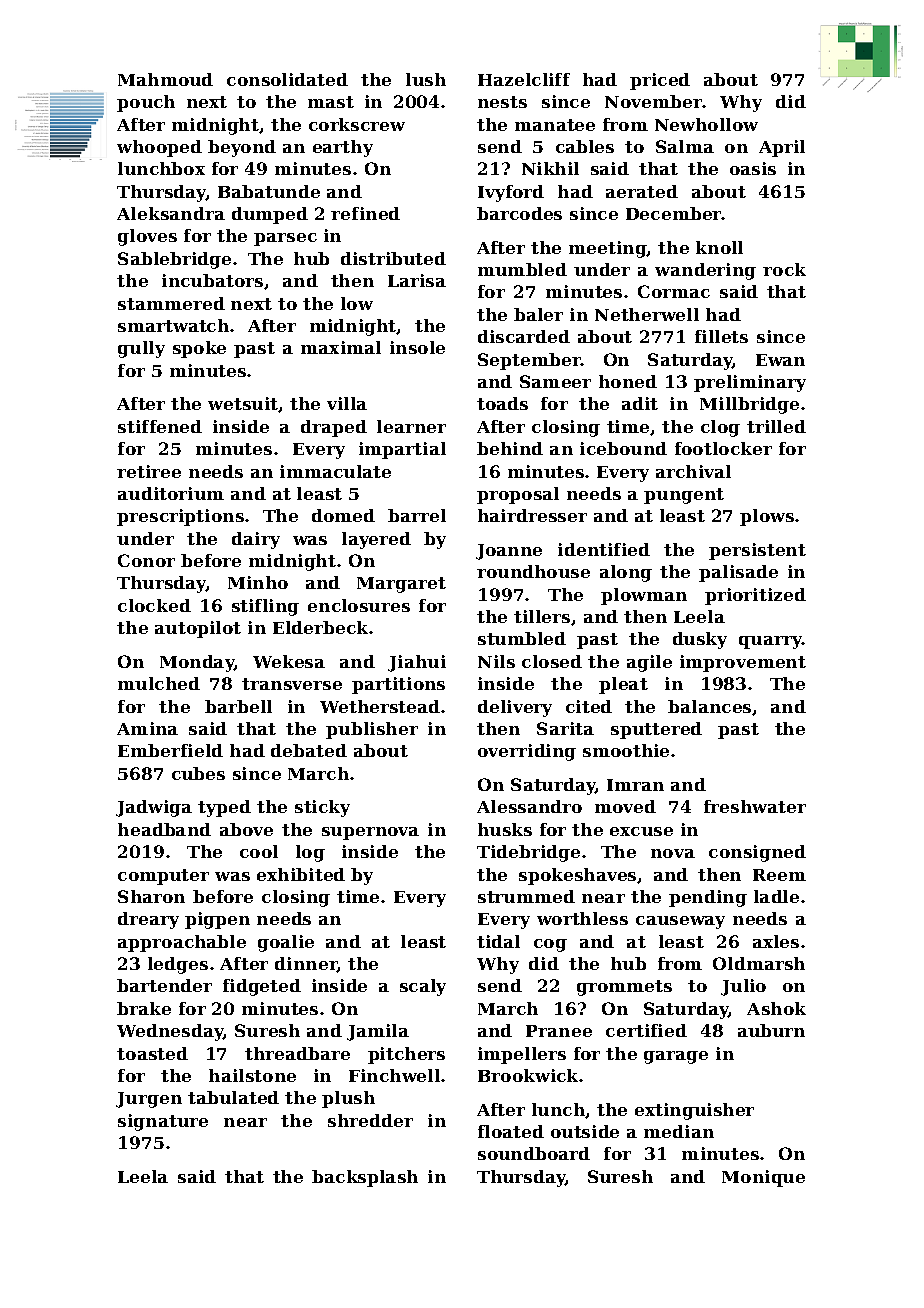 This page has height=1308, width=924. What do you see at coordinates (147, 237) in the page?
I see `gloves` at bounding box center [147, 237].
